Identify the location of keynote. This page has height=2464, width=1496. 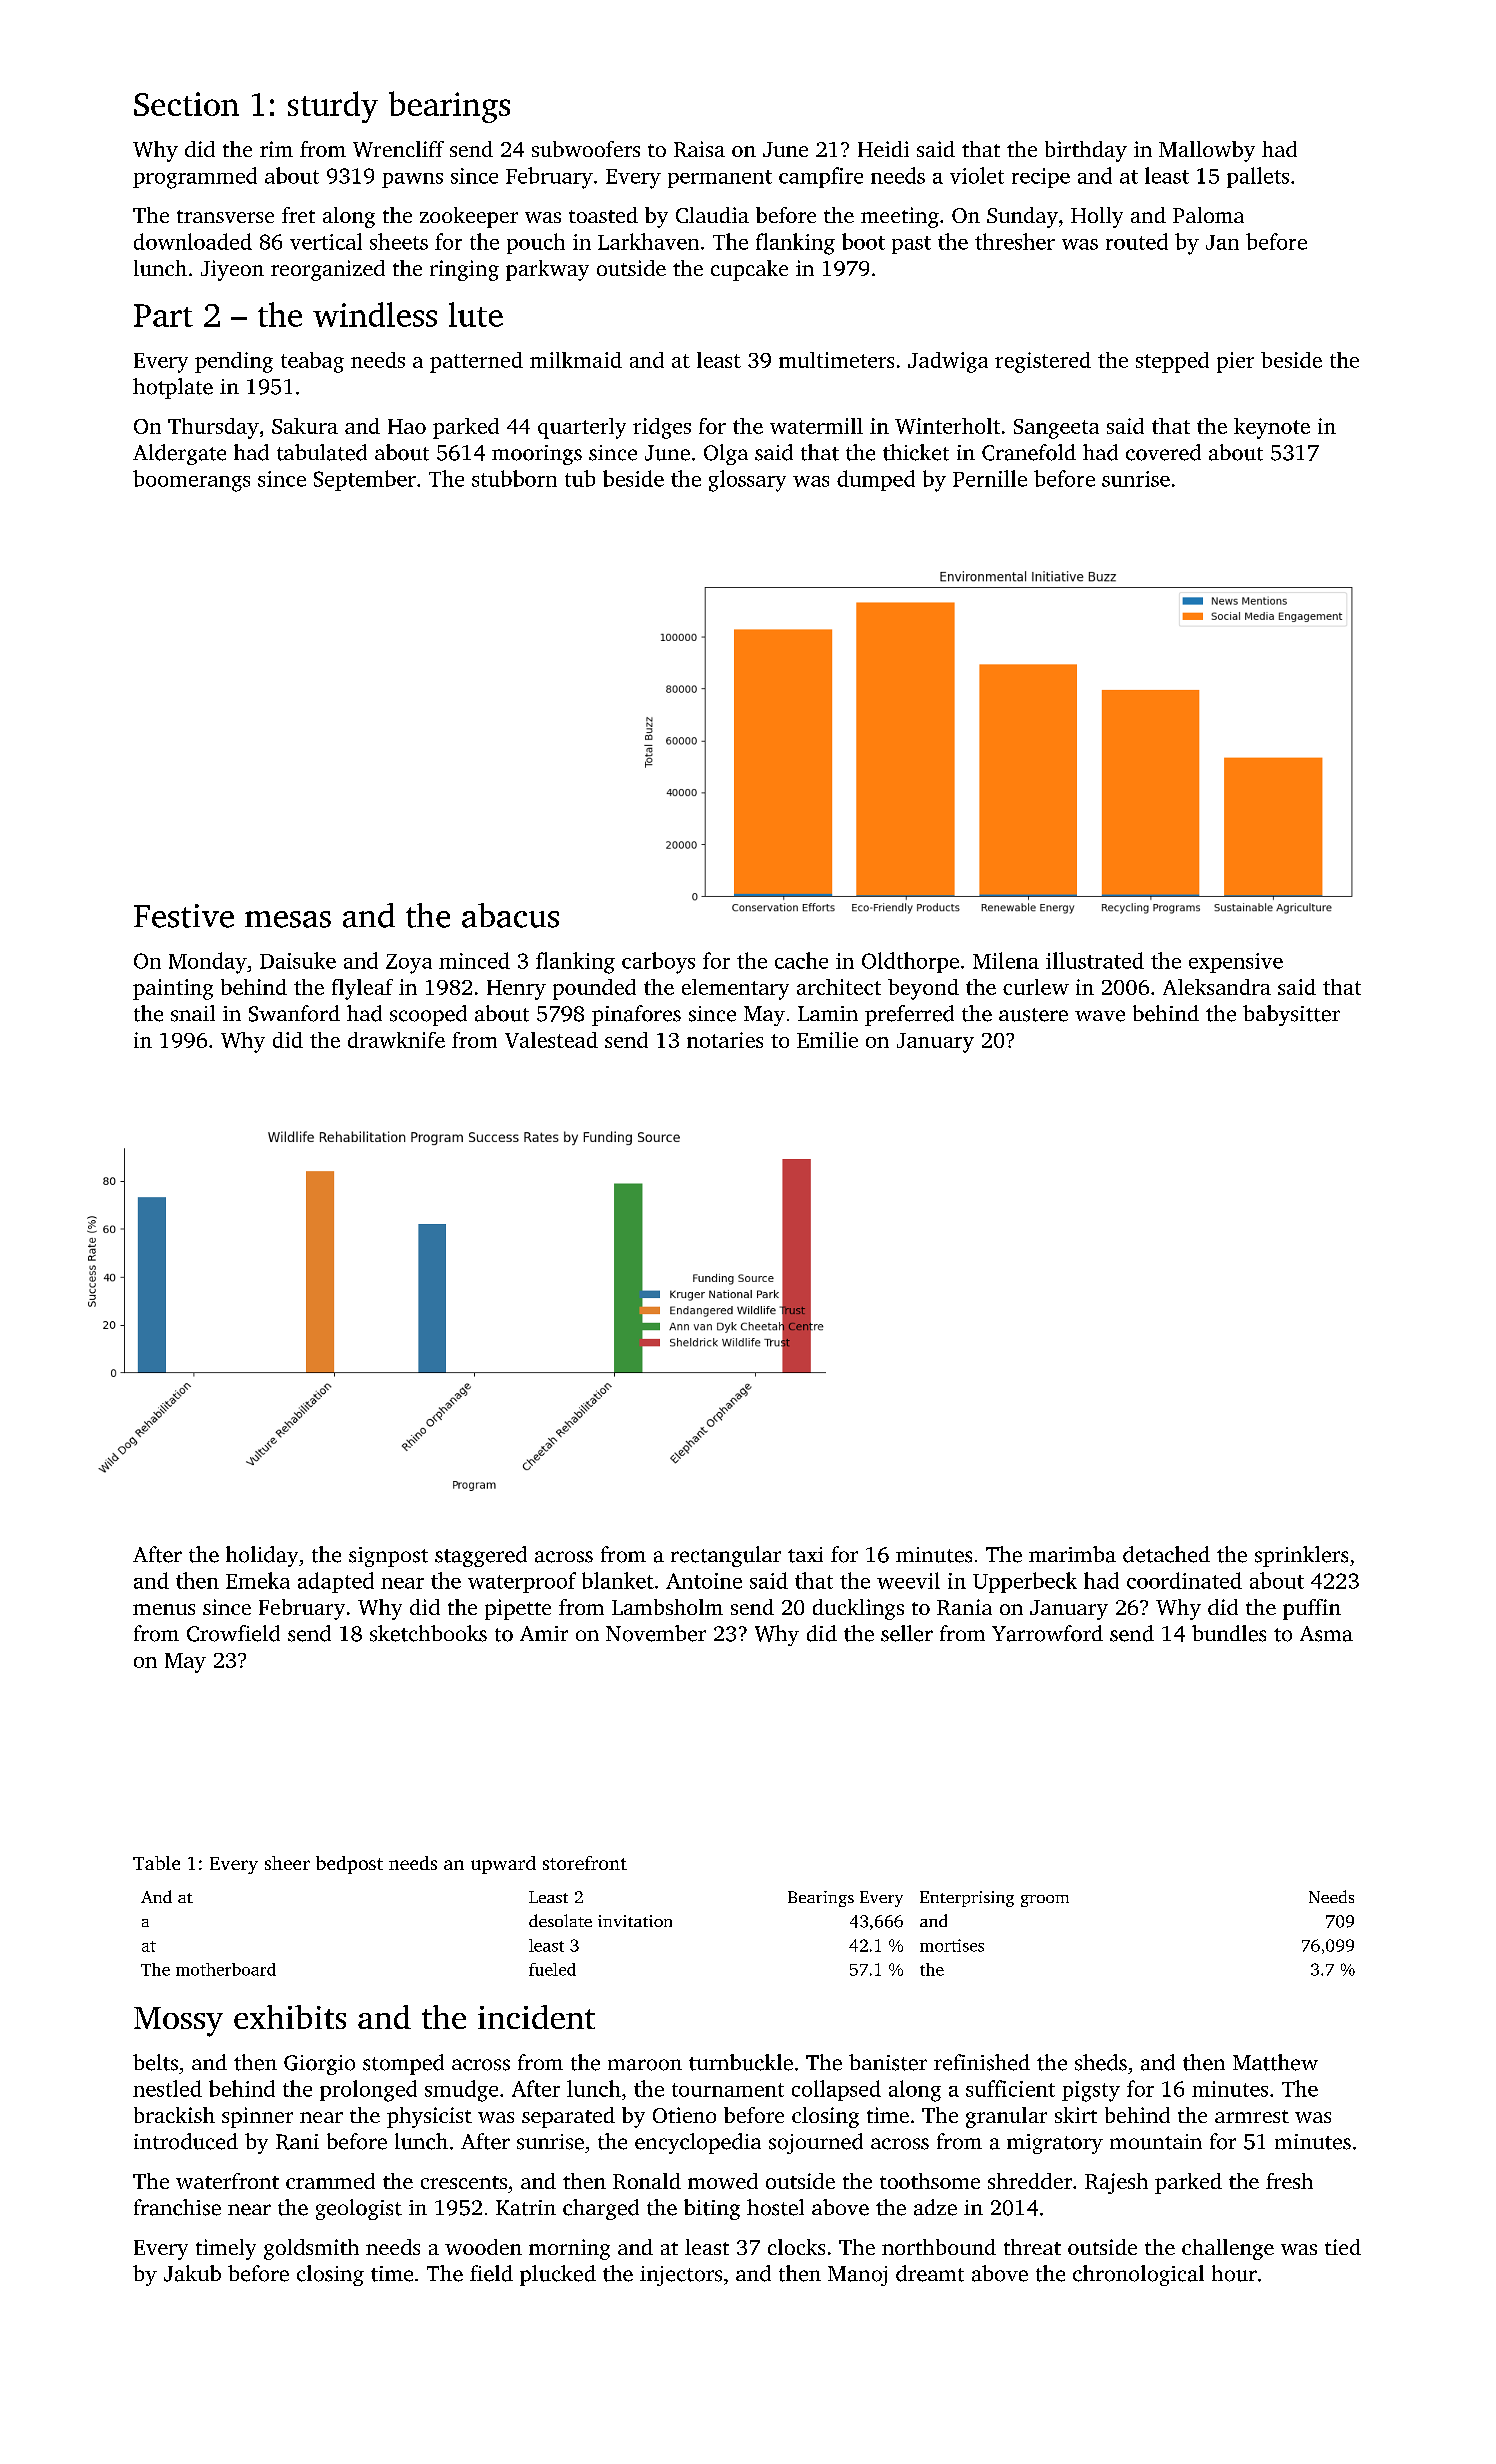
(1272, 428).
